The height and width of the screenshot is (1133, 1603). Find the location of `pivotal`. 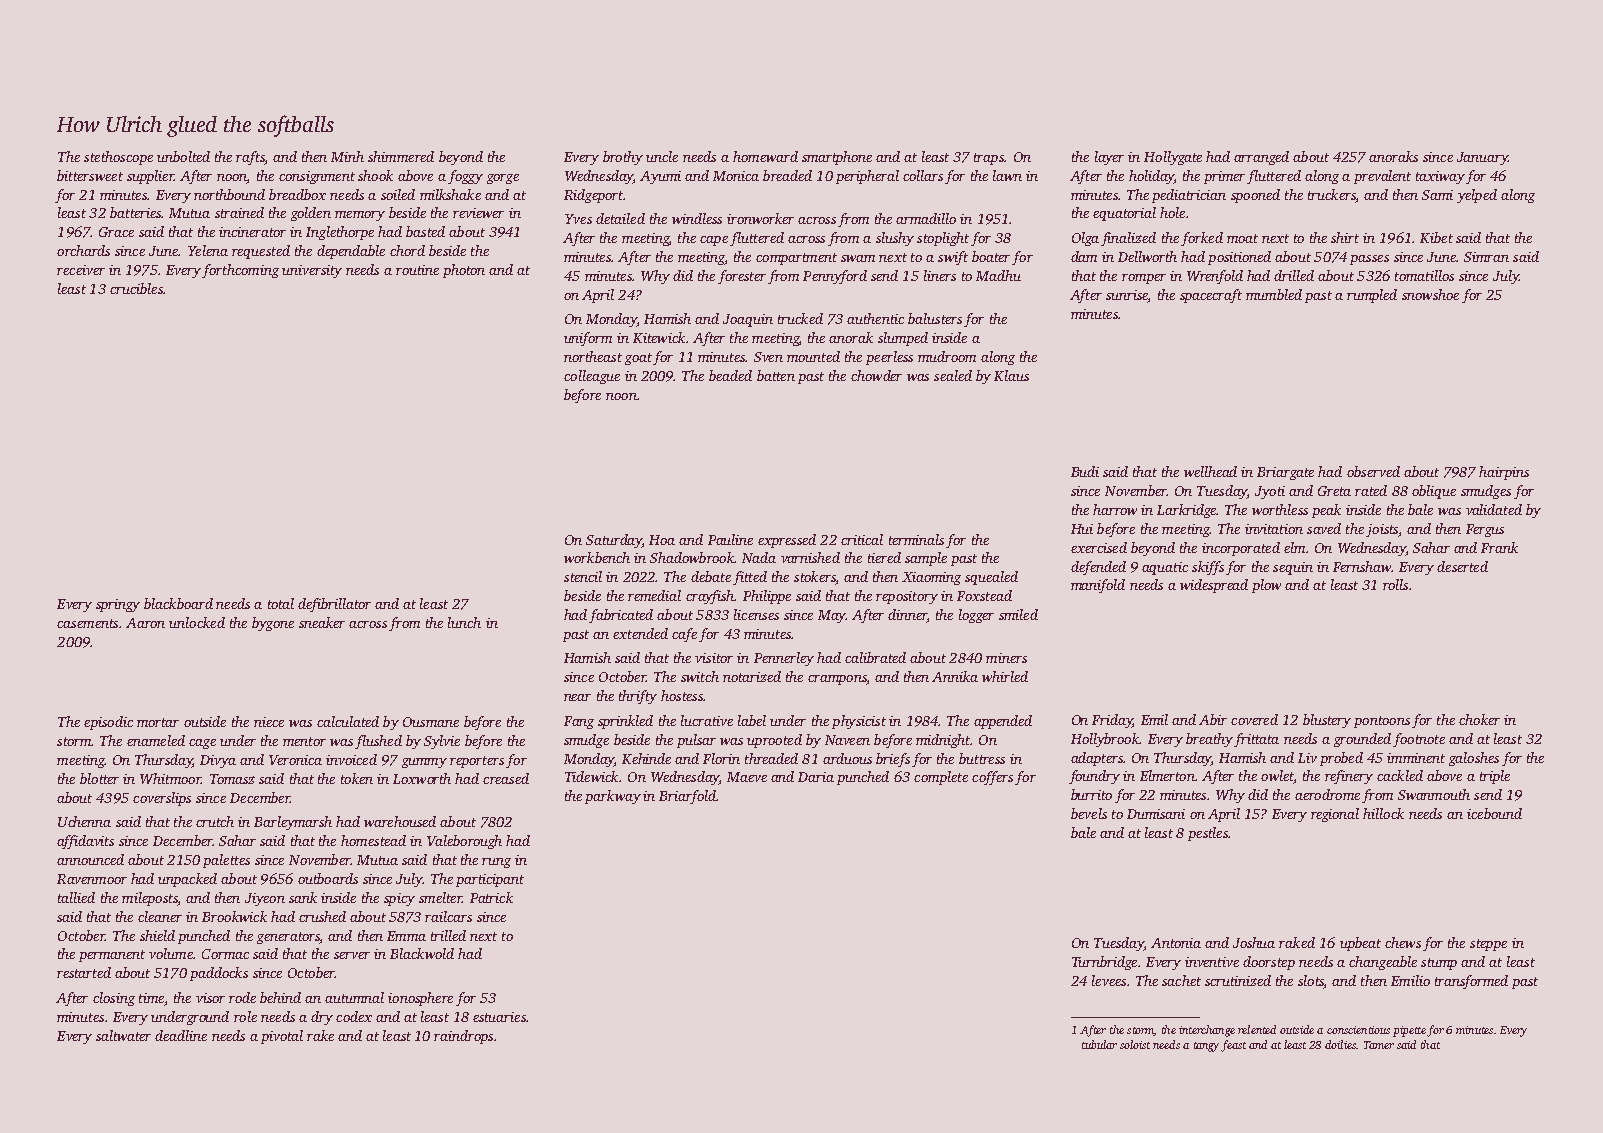

pivotal is located at coordinates (282, 1037).
